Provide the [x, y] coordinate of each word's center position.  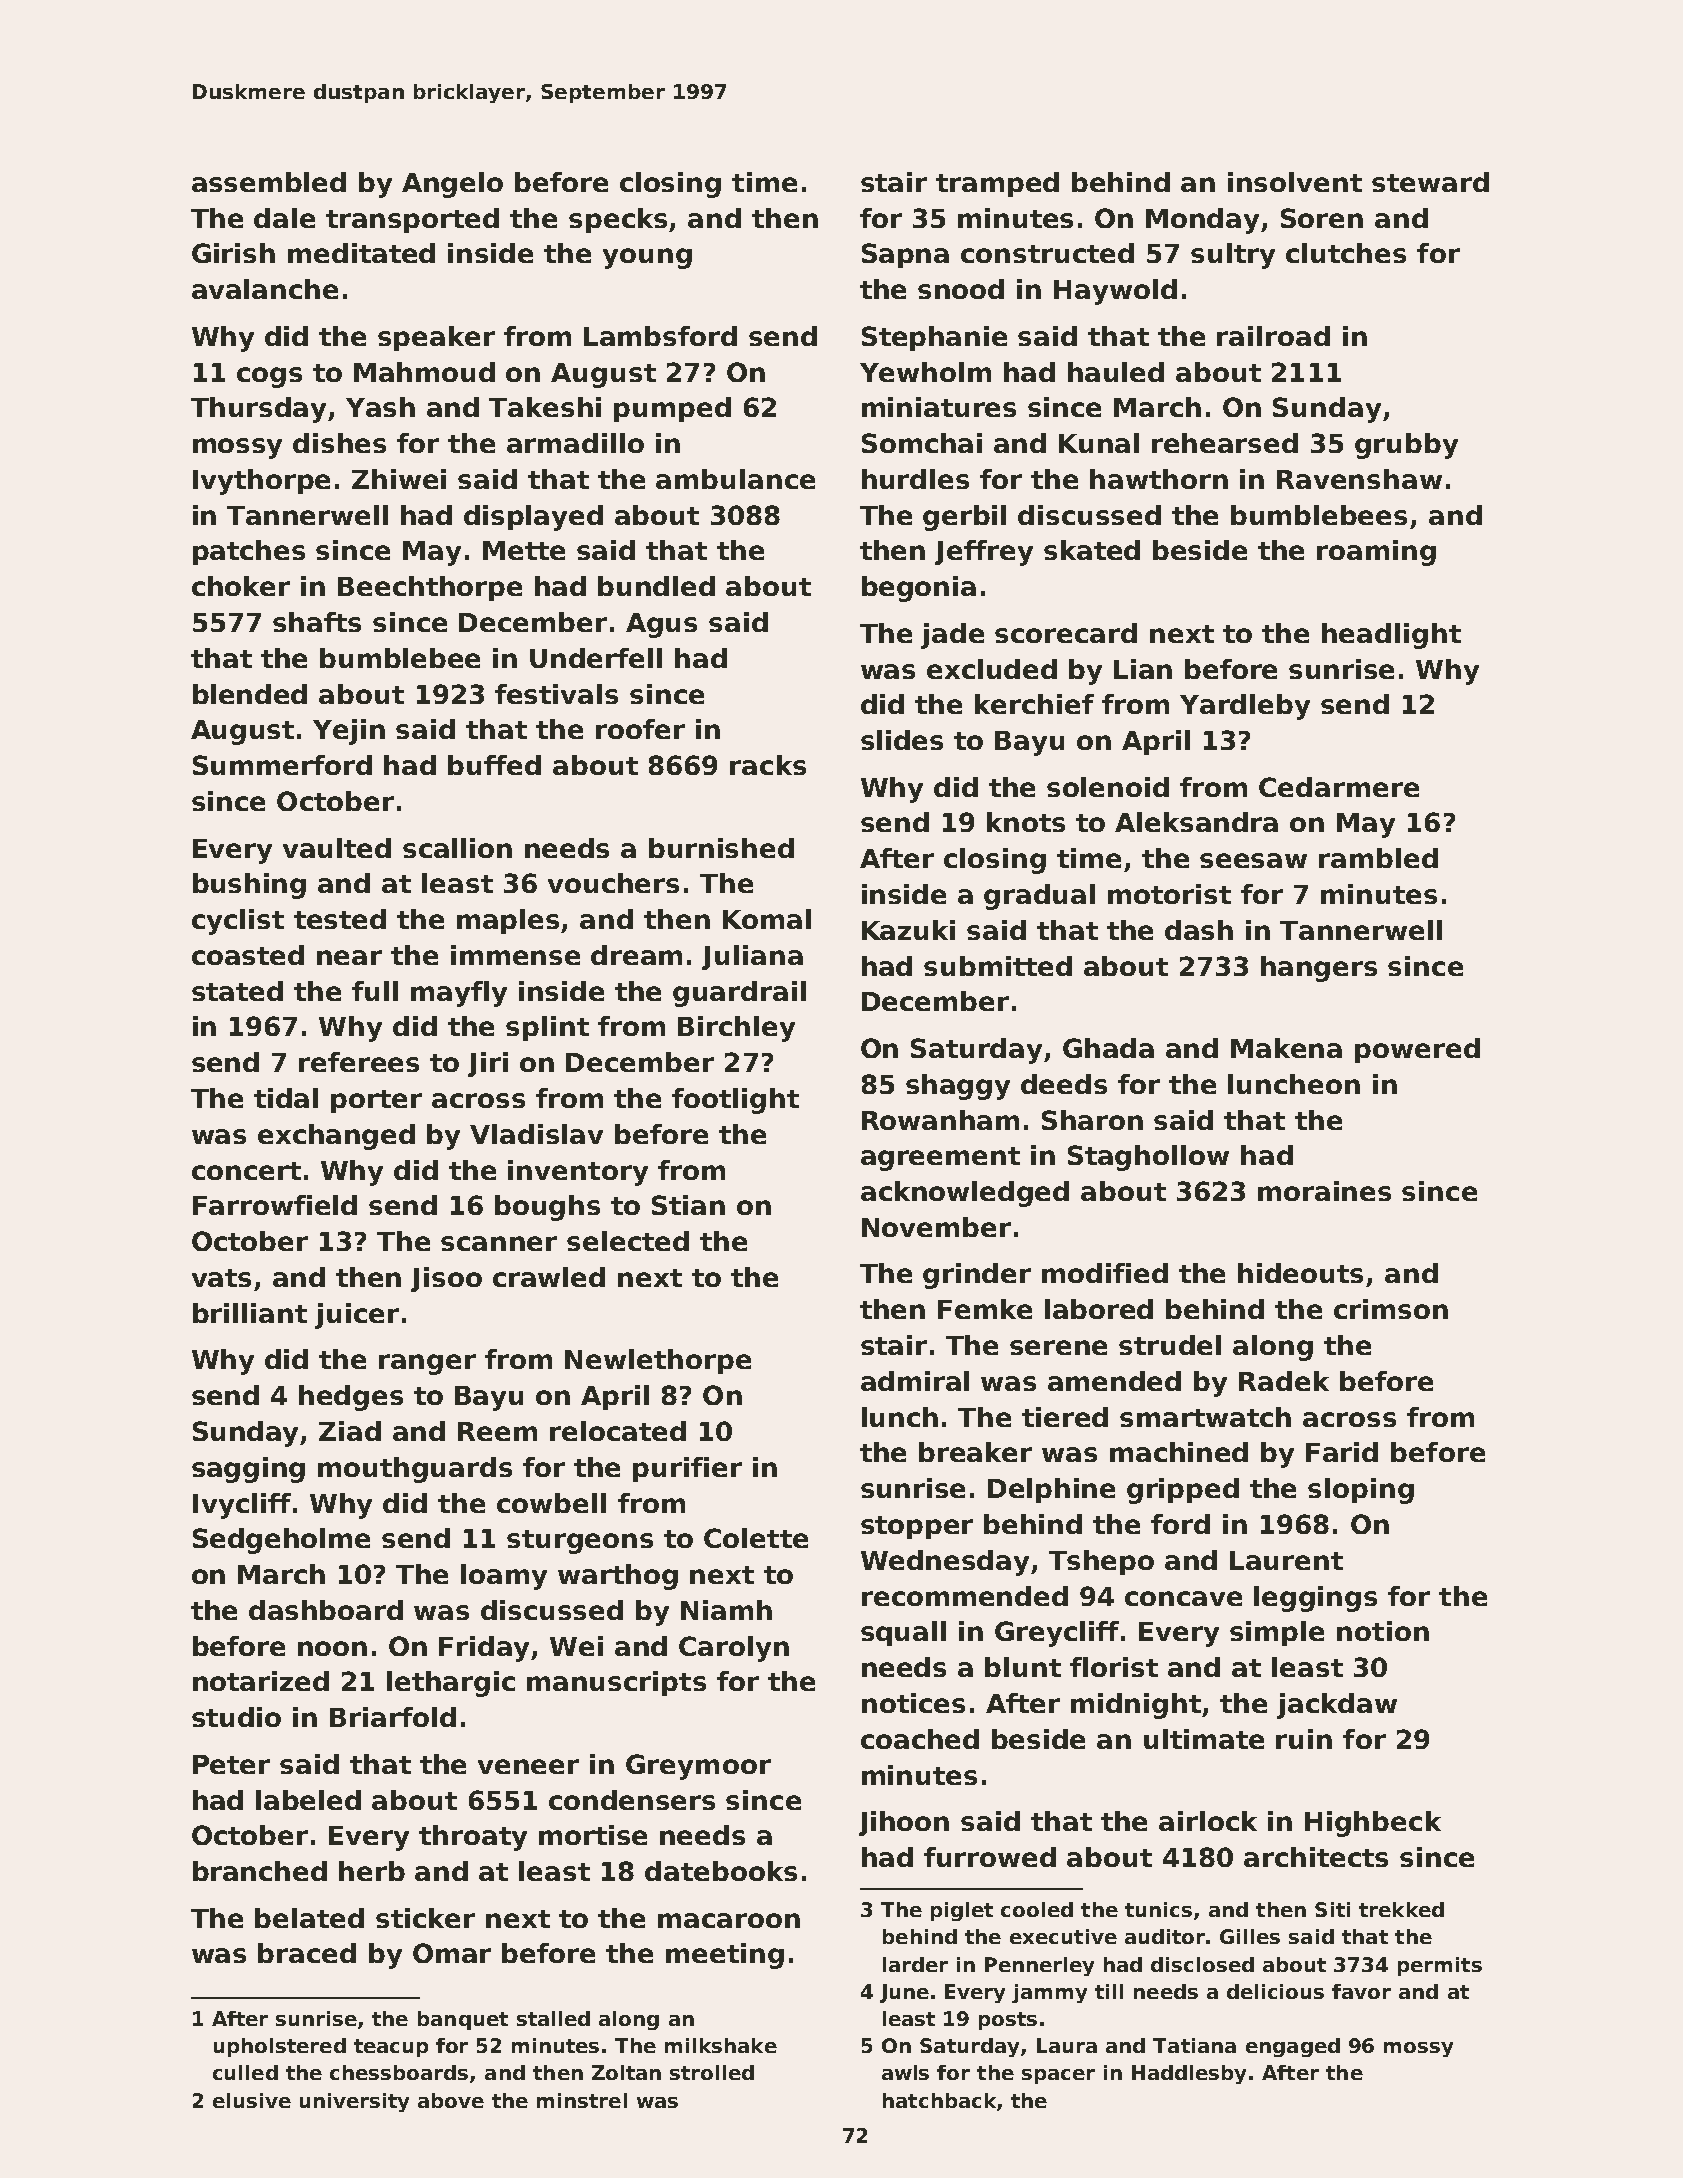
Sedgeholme [281, 1541]
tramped [997, 184]
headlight [1391, 636]
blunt [1023, 1667]
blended [250, 694]
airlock [1208, 1821]
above [451, 2100]
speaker [436, 338]
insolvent [1295, 182]
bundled [656, 586]
